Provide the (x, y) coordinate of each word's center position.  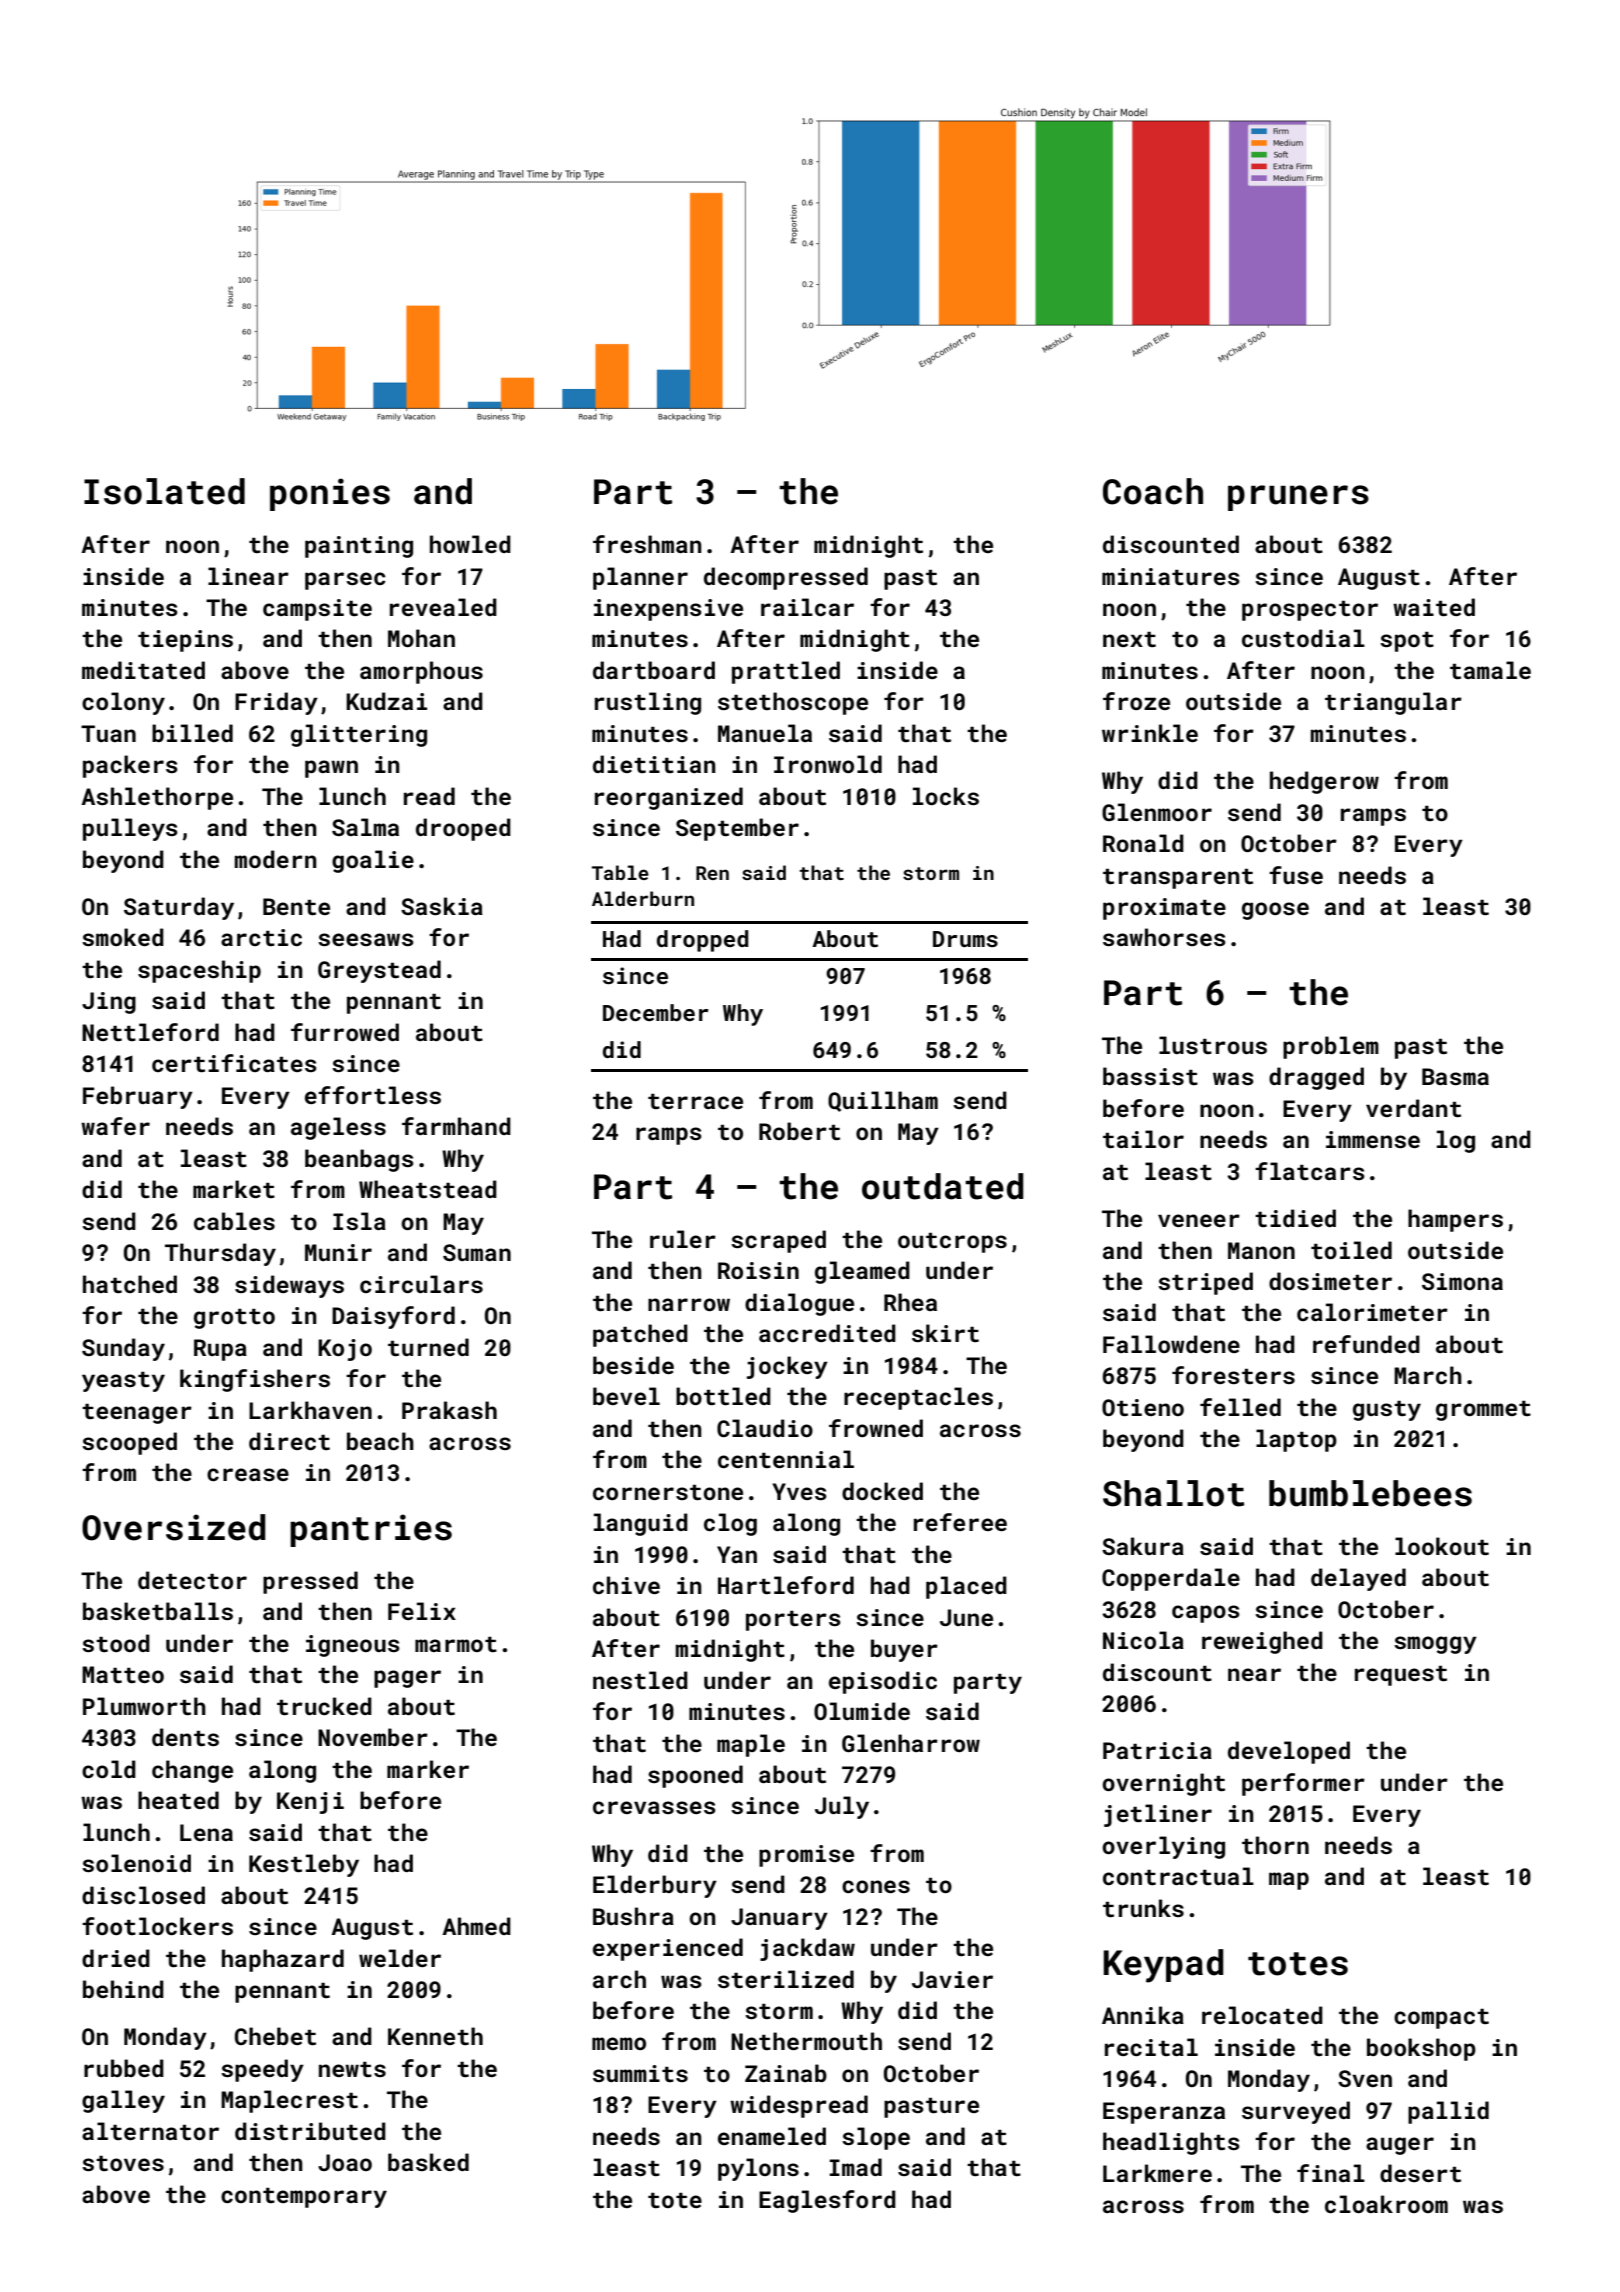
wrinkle (1150, 733)
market (234, 1189)
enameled (772, 2136)
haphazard (283, 1960)
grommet (1483, 1411)
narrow (689, 1304)
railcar (807, 607)
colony (123, 703)
